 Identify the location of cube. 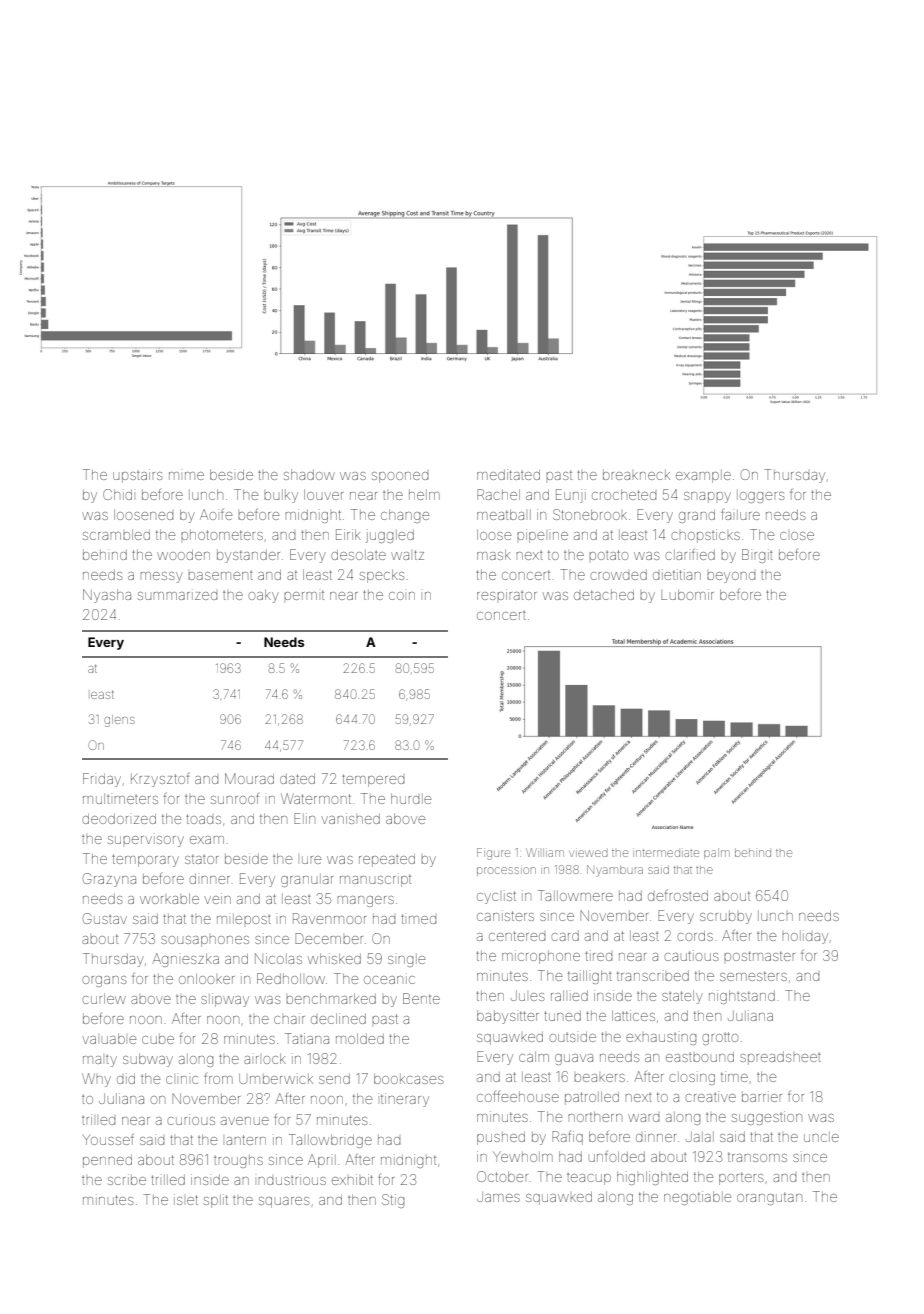
(158, 1039).
